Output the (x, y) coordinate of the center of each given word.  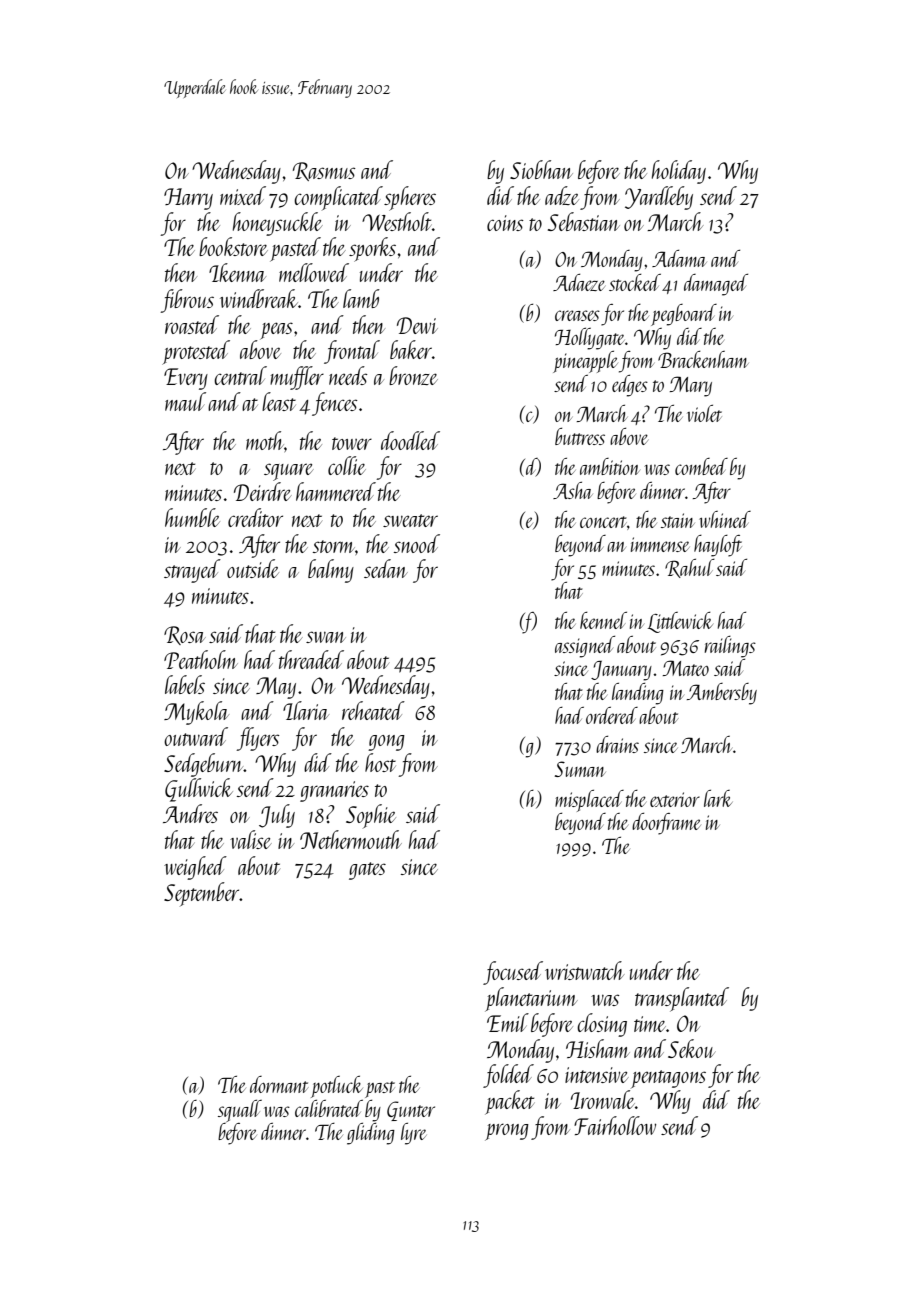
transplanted (682, 999)
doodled (410, 440)
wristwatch (584, 970)
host (380, 762)
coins (505, 223)
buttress (580, 436)
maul (185, 401)
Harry (188, 199)
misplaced (589, 801)
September (202, 894)
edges (630, 386)
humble (192, 517)
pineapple (585, 362)
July (277, 816)
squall (240, 1111)
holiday (679, 172)
